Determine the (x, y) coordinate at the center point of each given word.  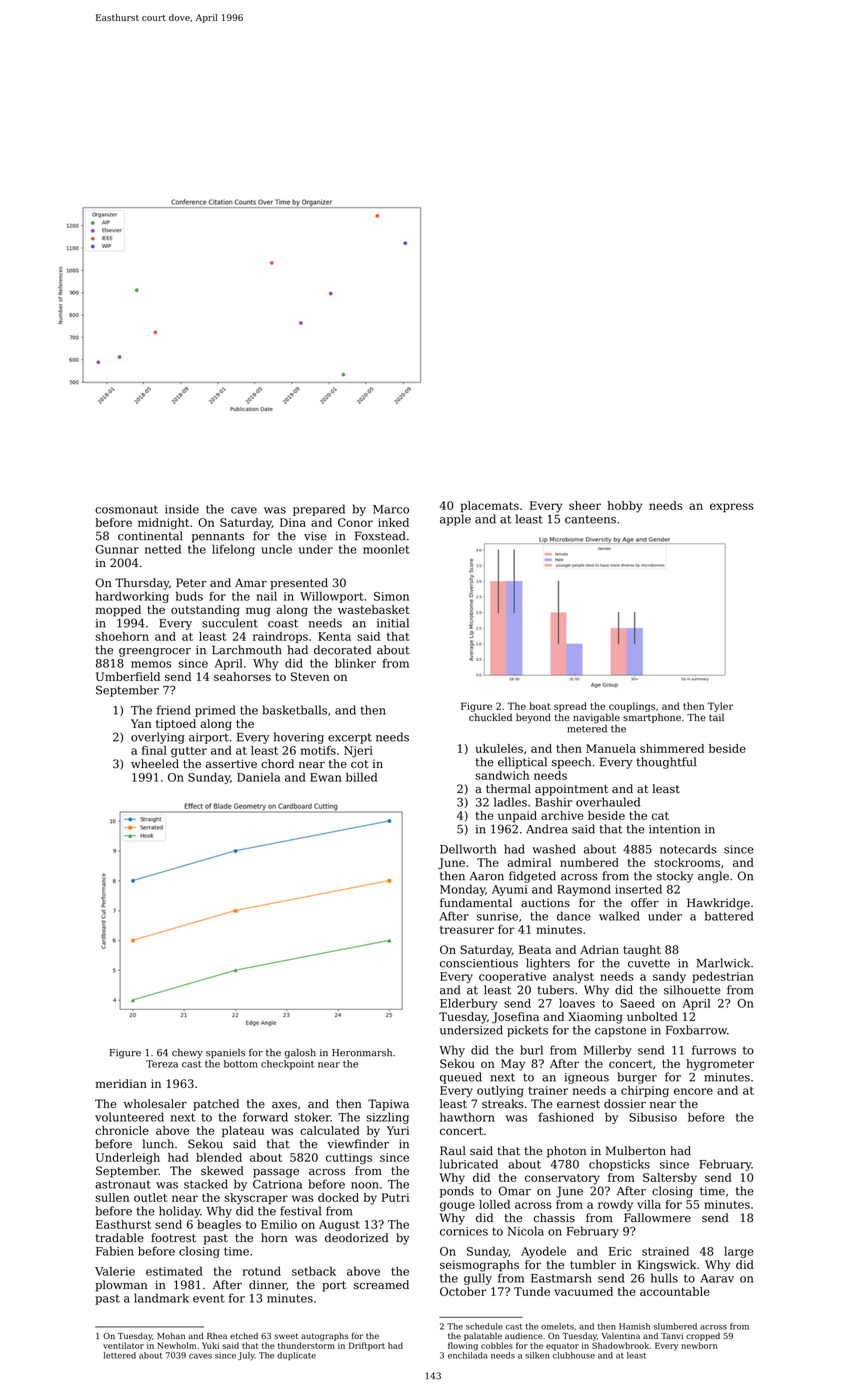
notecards (688, 849)
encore (693, 1091)
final (154, 750)
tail (716, 717)
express (732, 507)
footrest (173, 1238)
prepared (319, 510)
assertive (231, 763)
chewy (187, 1053)
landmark (161, 1298)
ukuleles (499, 748)
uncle (276, 549)
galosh (300, 1053)
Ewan (326, 777)
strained (665, 1251)
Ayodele (543, 1252)
